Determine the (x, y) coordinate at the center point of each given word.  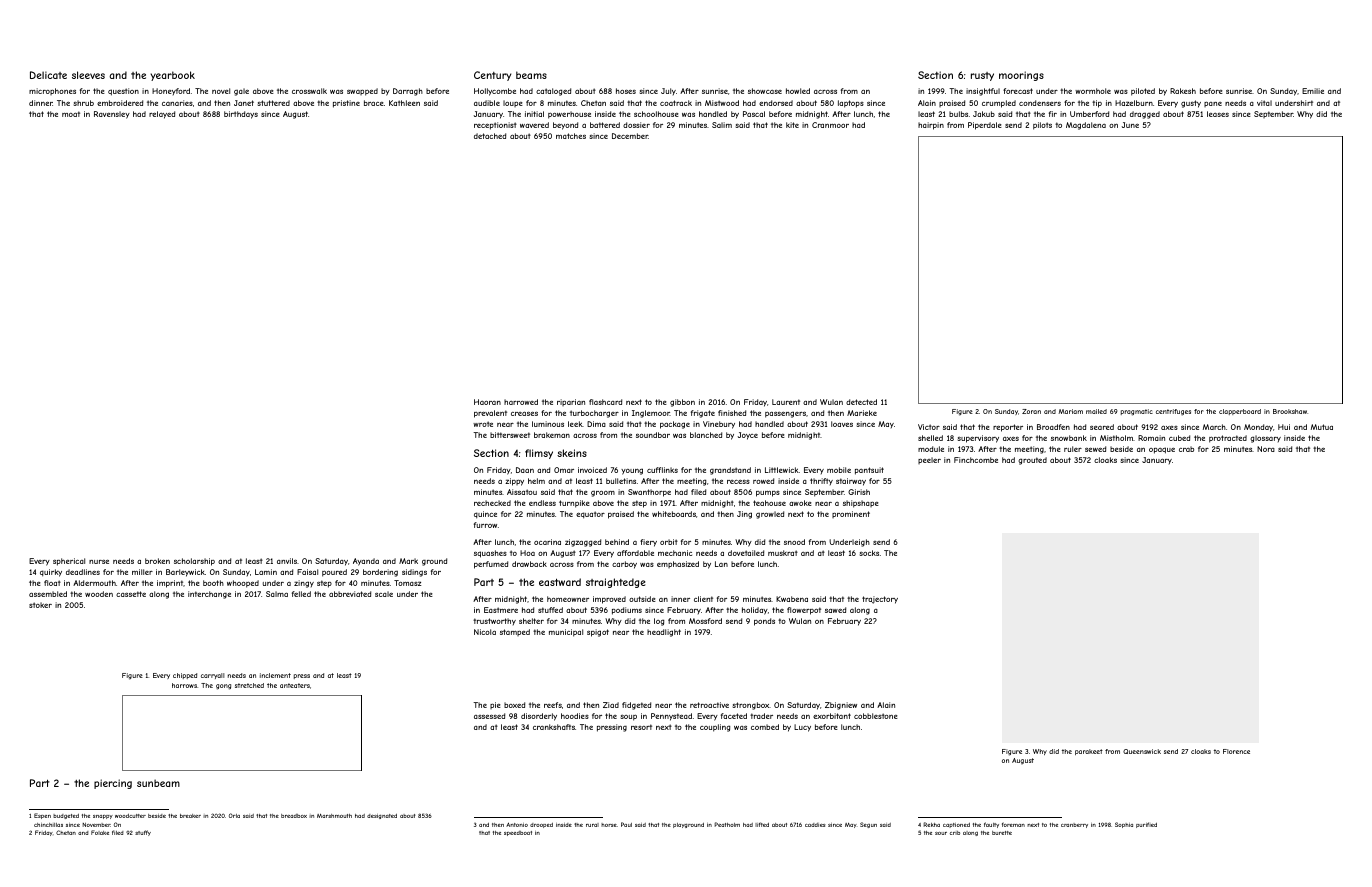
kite (792, 125)
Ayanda (366, 562)
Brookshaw (1290, 411)
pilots (1042, 126)
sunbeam (158, 783)
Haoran (487, 402)
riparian (571, 402)
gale (241, 92)
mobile (839, 470)
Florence (1236, 751)
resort (641, 727)
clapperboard (1240, 412)
